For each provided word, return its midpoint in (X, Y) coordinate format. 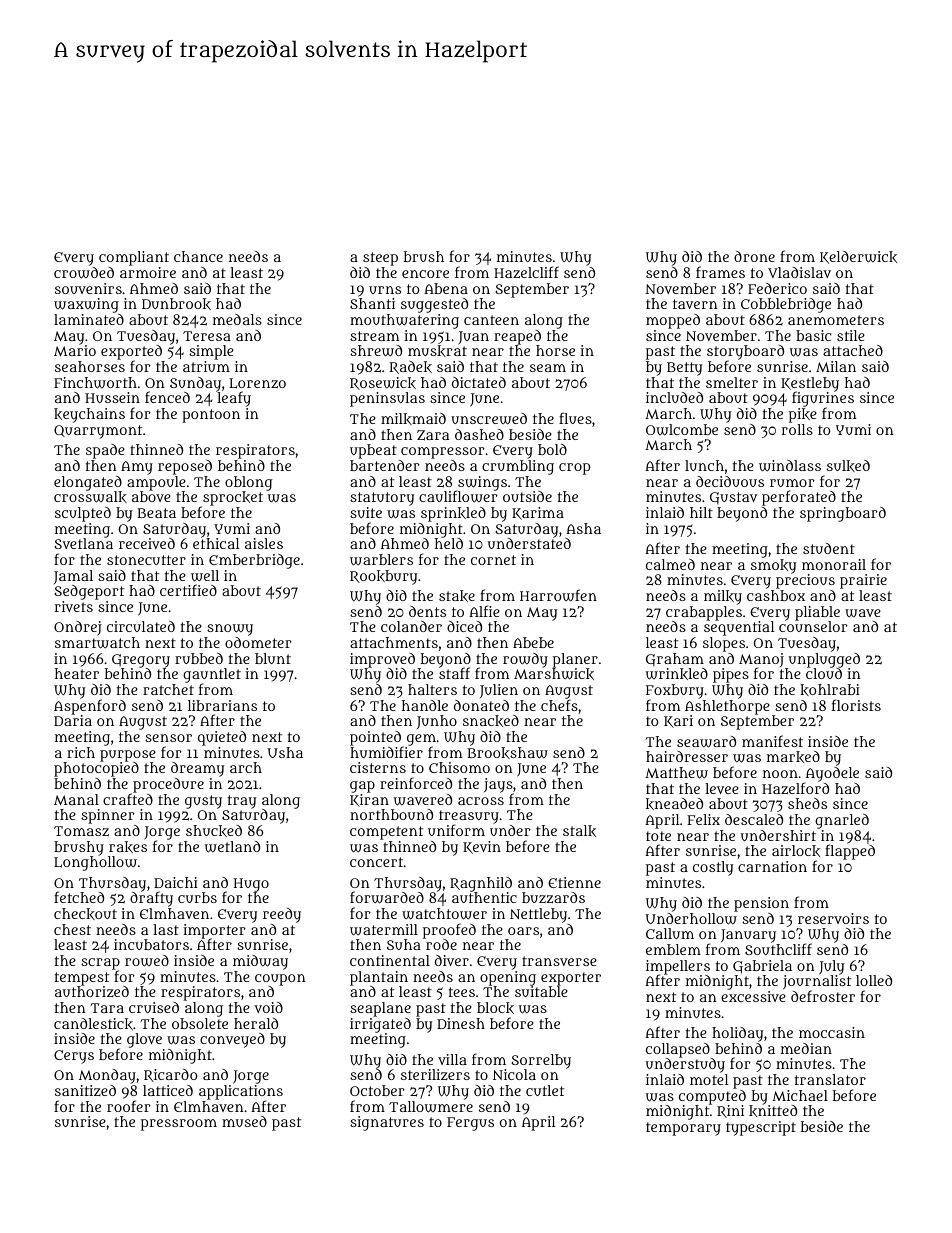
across (481, 801)
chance (198, 256)
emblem (673, 949)
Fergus (470, 1124)
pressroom (179, 1125)
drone (754, 256)
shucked (214, 831)
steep (380, 259)
